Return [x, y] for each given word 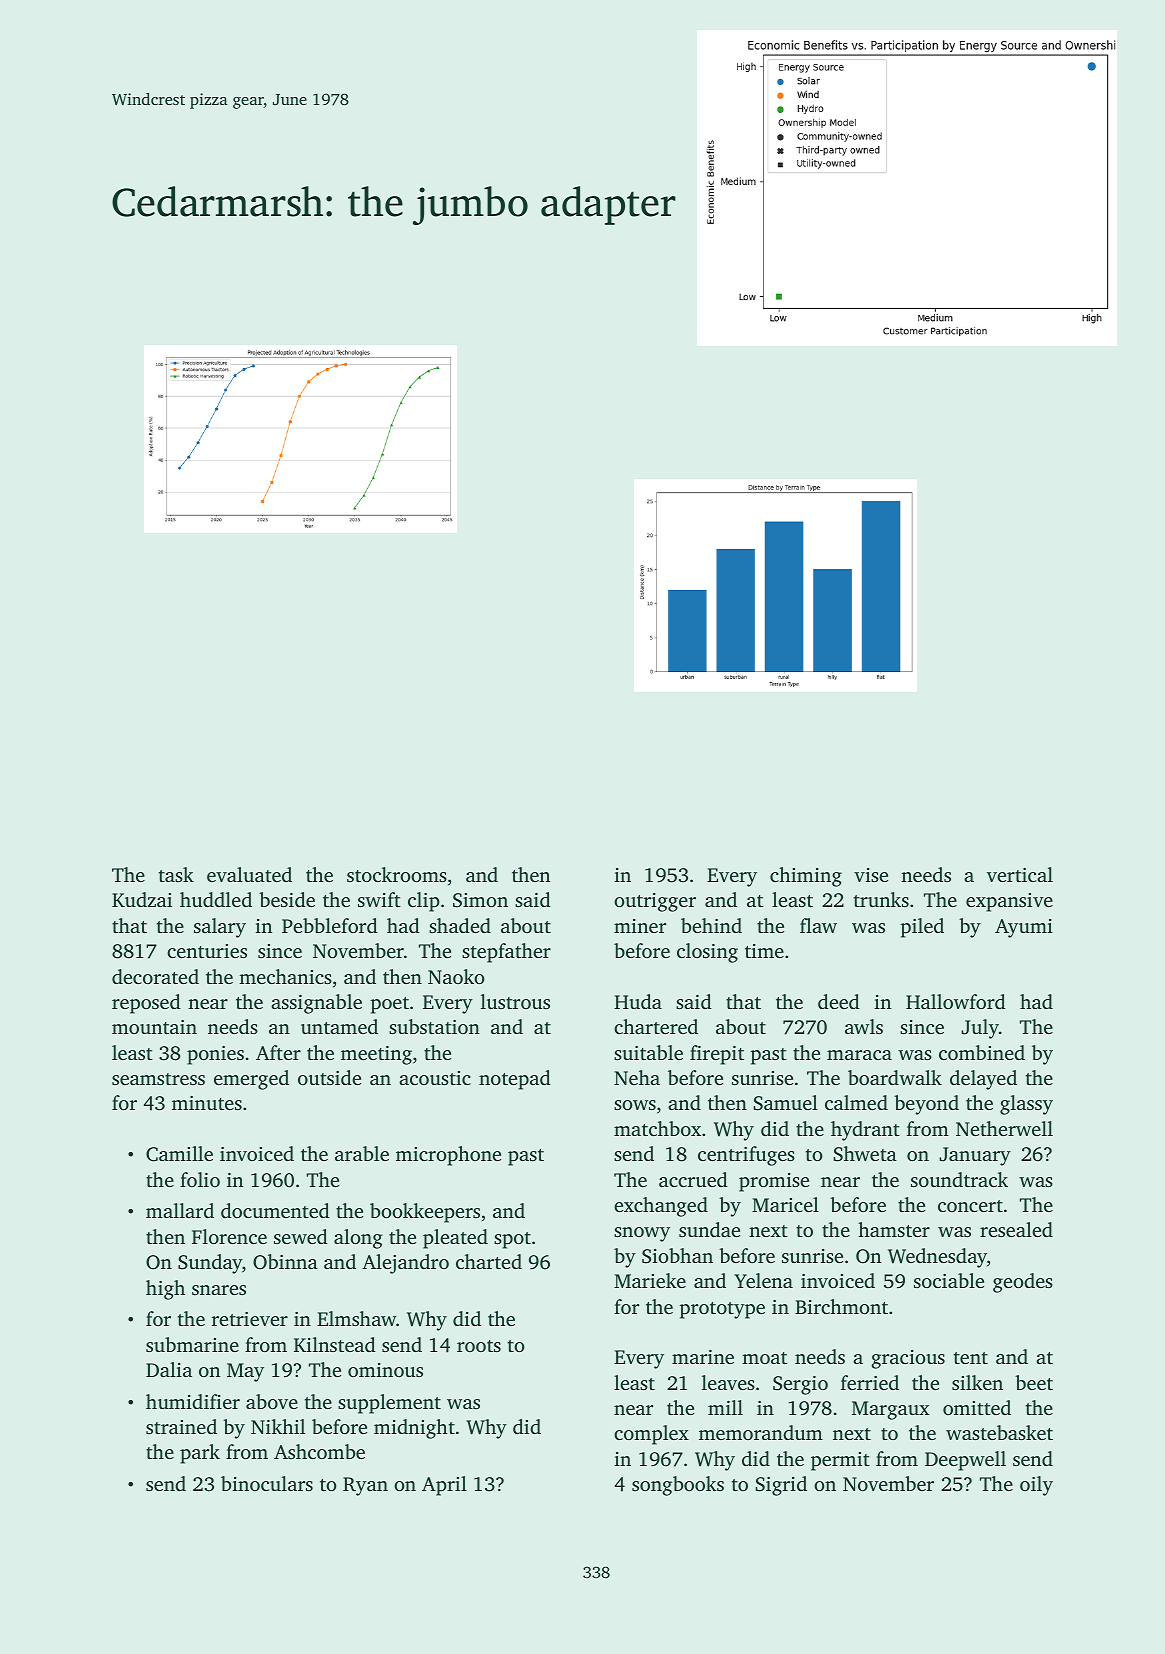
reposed [146, 1004]
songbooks [678, 1486]
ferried [870, 1382]
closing [707, 953]
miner [640, 926]
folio [200, 1179]
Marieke [650, 1280]
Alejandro [405, 1264]
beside [287, 899]
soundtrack [959, 1179]
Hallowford [956, 1001]
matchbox [657, 1128]
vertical [1020, 874]
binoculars [267, 1483]
